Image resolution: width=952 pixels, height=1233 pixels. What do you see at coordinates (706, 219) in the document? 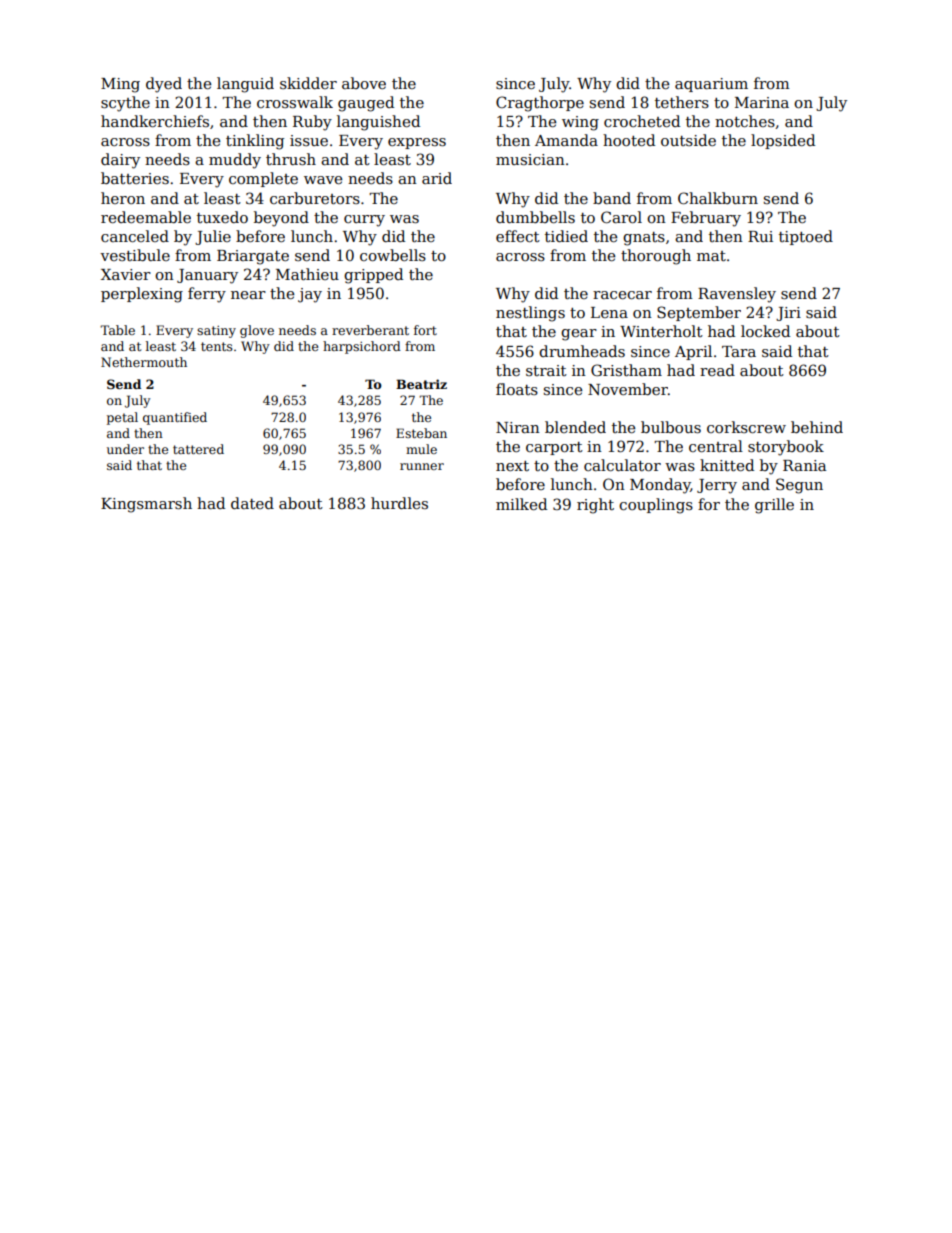
I see `February` at bounding box center [706, 219].
